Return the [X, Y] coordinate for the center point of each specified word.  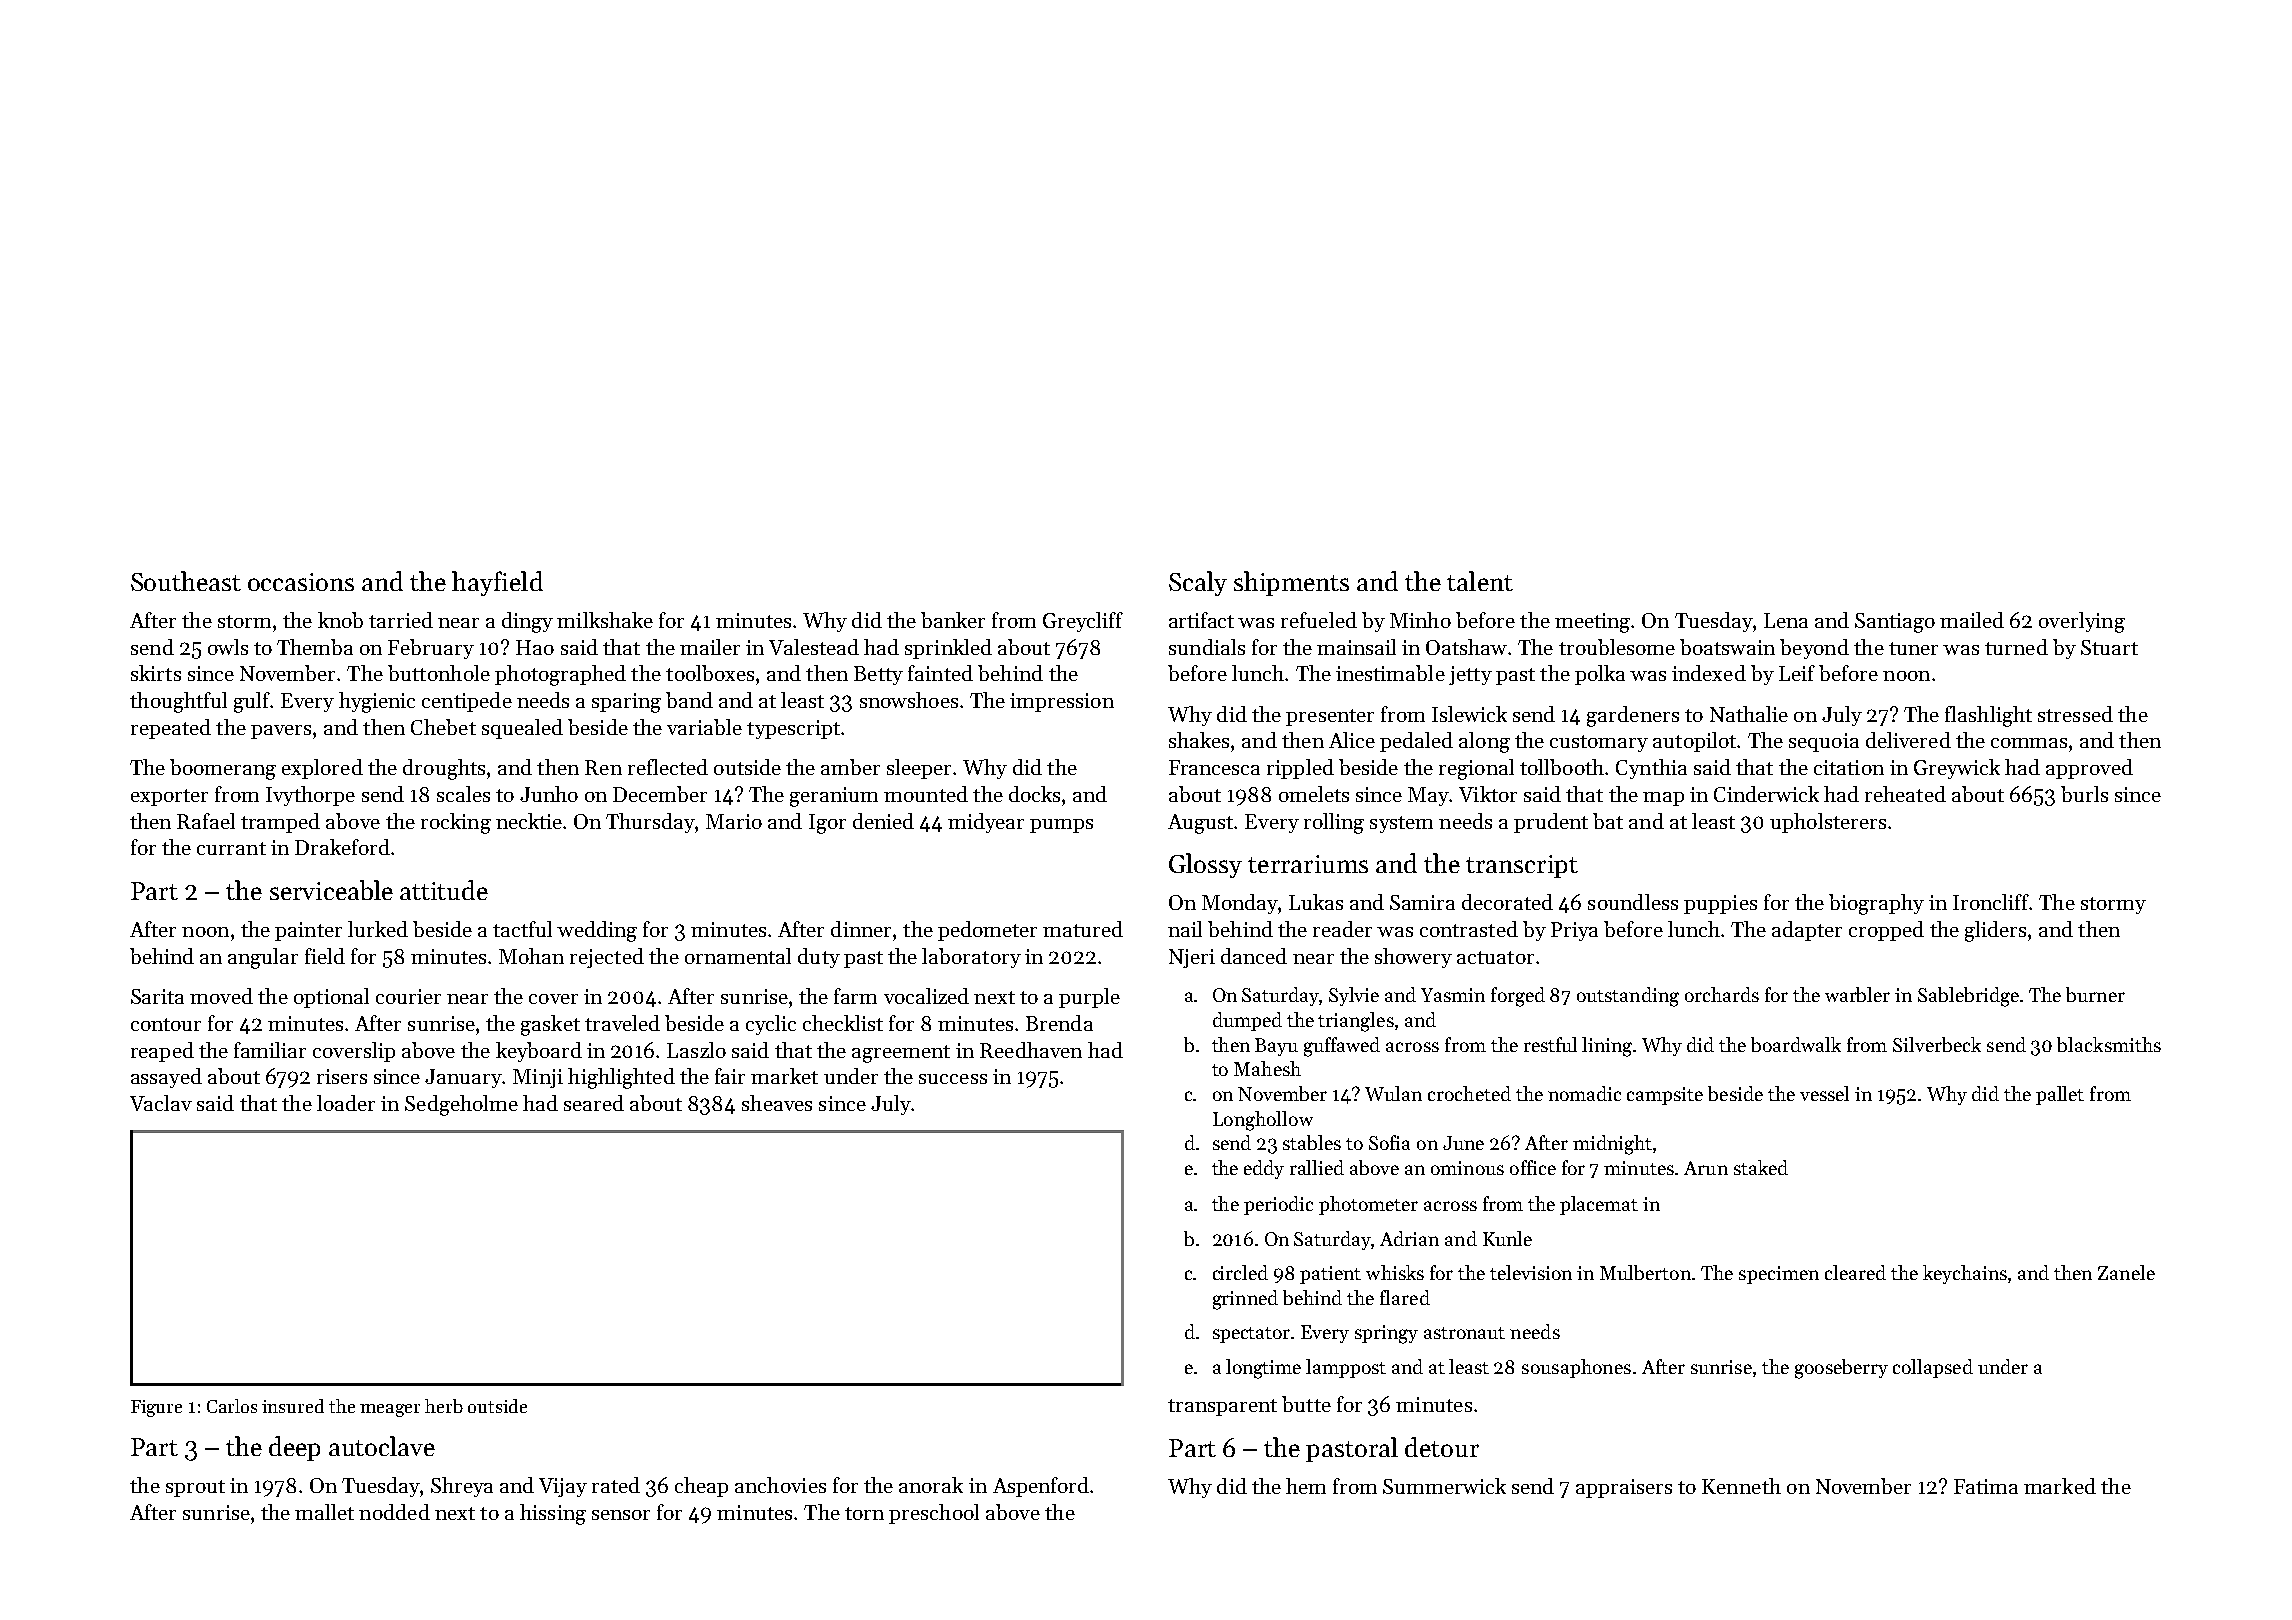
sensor [621, 1515]
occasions [301, 582]
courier [408, 996]
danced [1254, 956]
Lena [1786, 620]
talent [1480, 581]
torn [864, 1513]
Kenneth [1741, 1486]
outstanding [1628, 997]
